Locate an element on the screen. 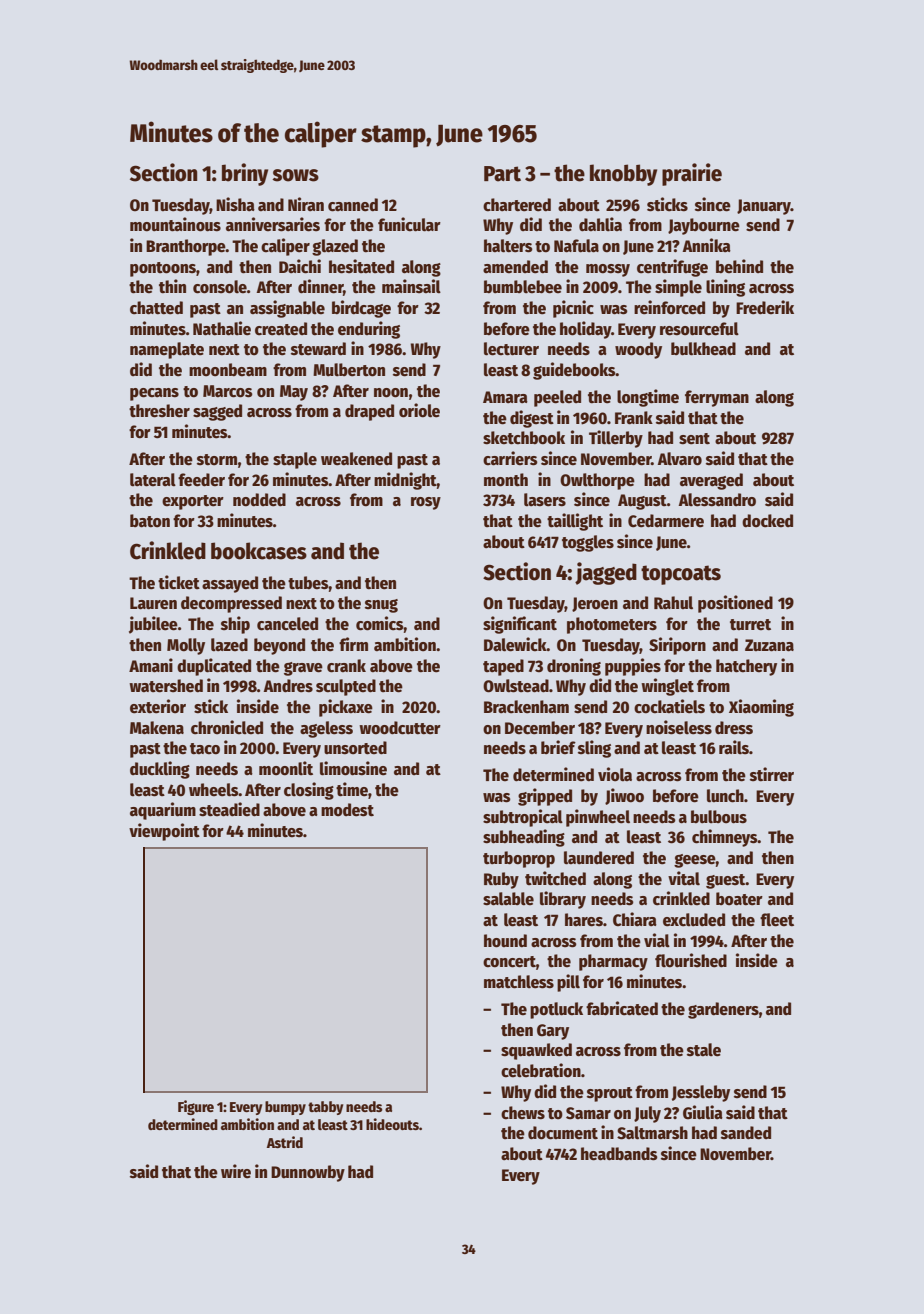 Image resolution: width=924 pixels, height=1314 pixels. hound is located at coordinates (505, 941).
